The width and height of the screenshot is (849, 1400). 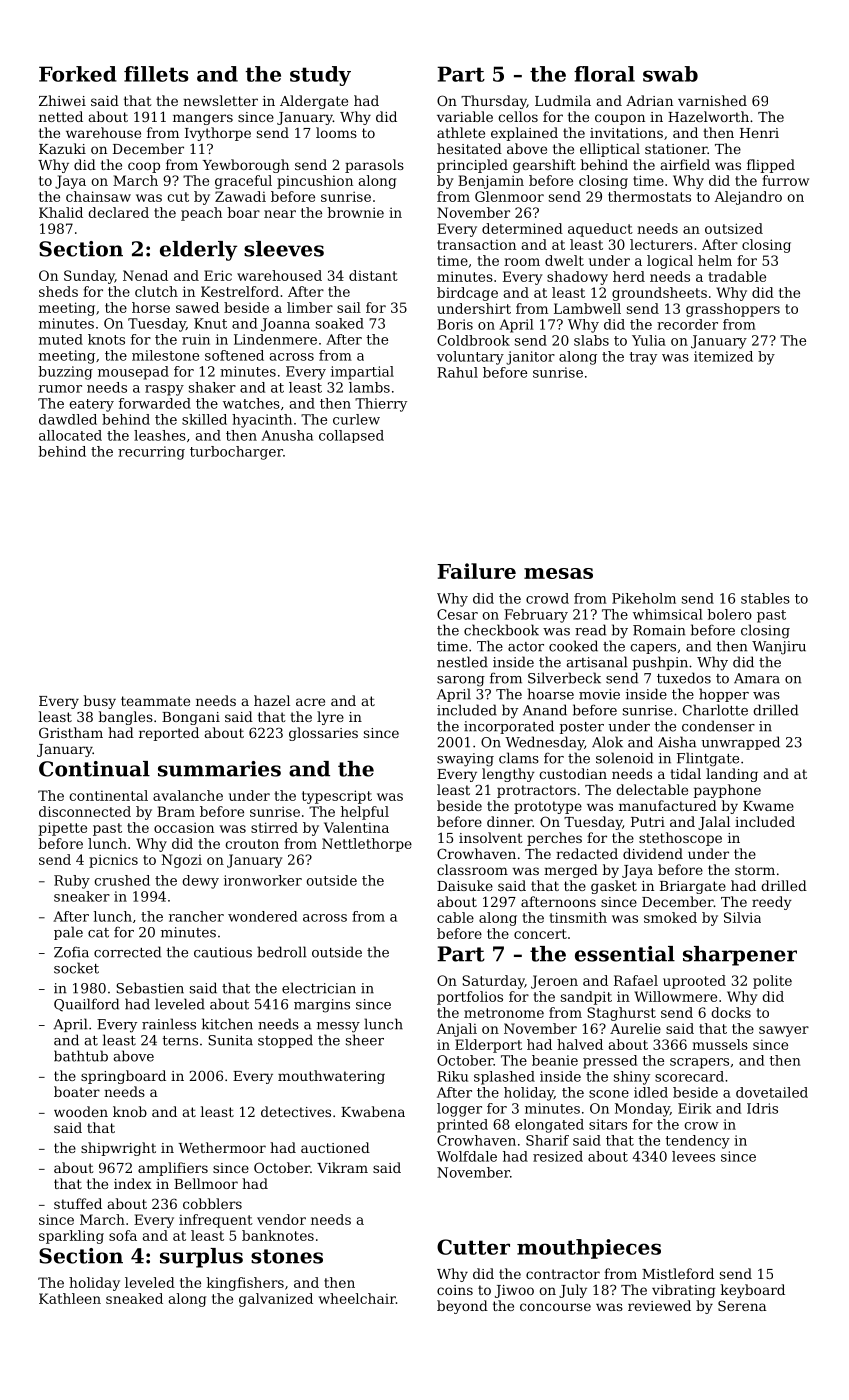 I want to click on Aldergate, so click(x=314, y=102).
